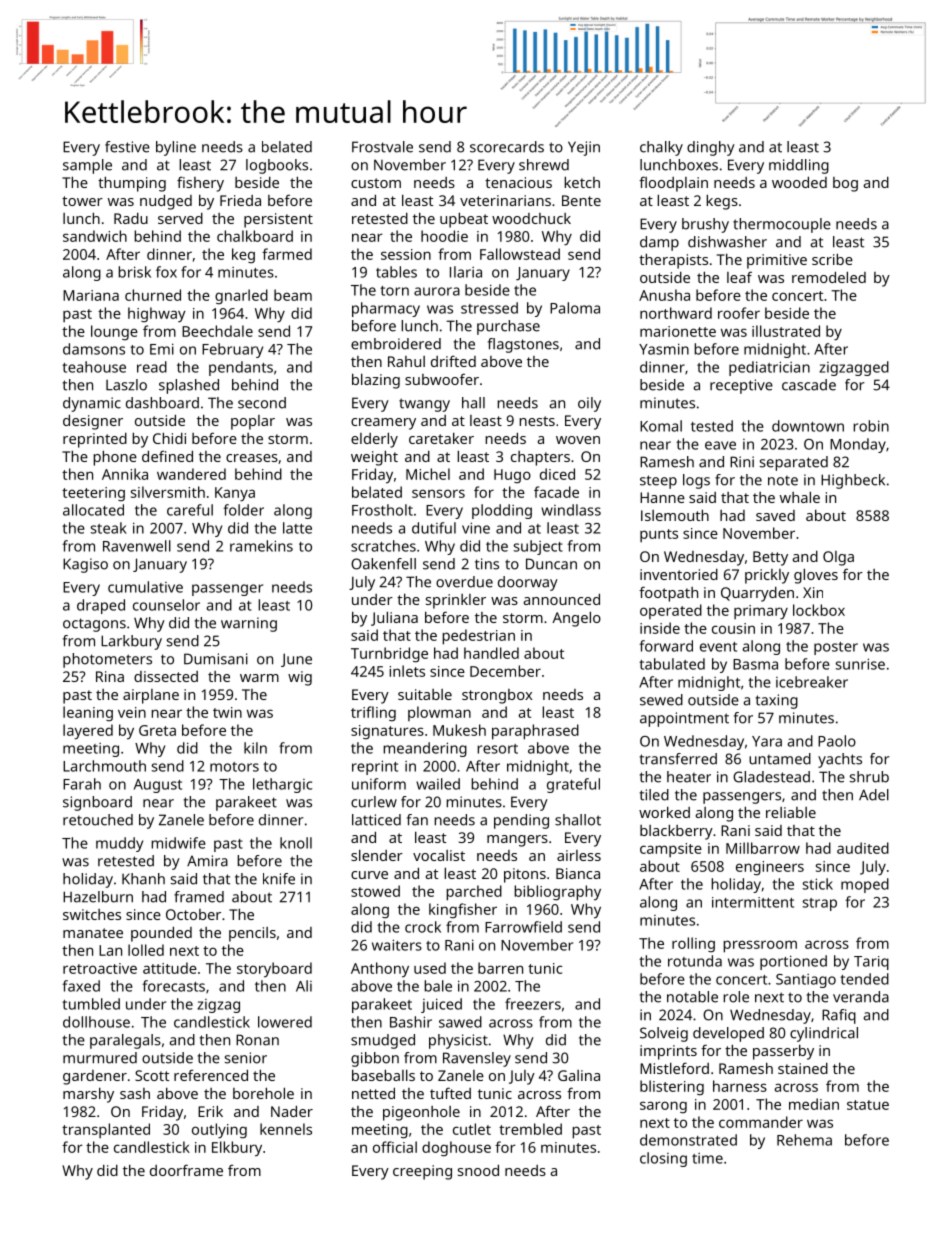 The width and height of the image is (952, 1233). What do you see at coordinates (176, 148) in the image?
I see `byline` at bounding box center [176, 148].
